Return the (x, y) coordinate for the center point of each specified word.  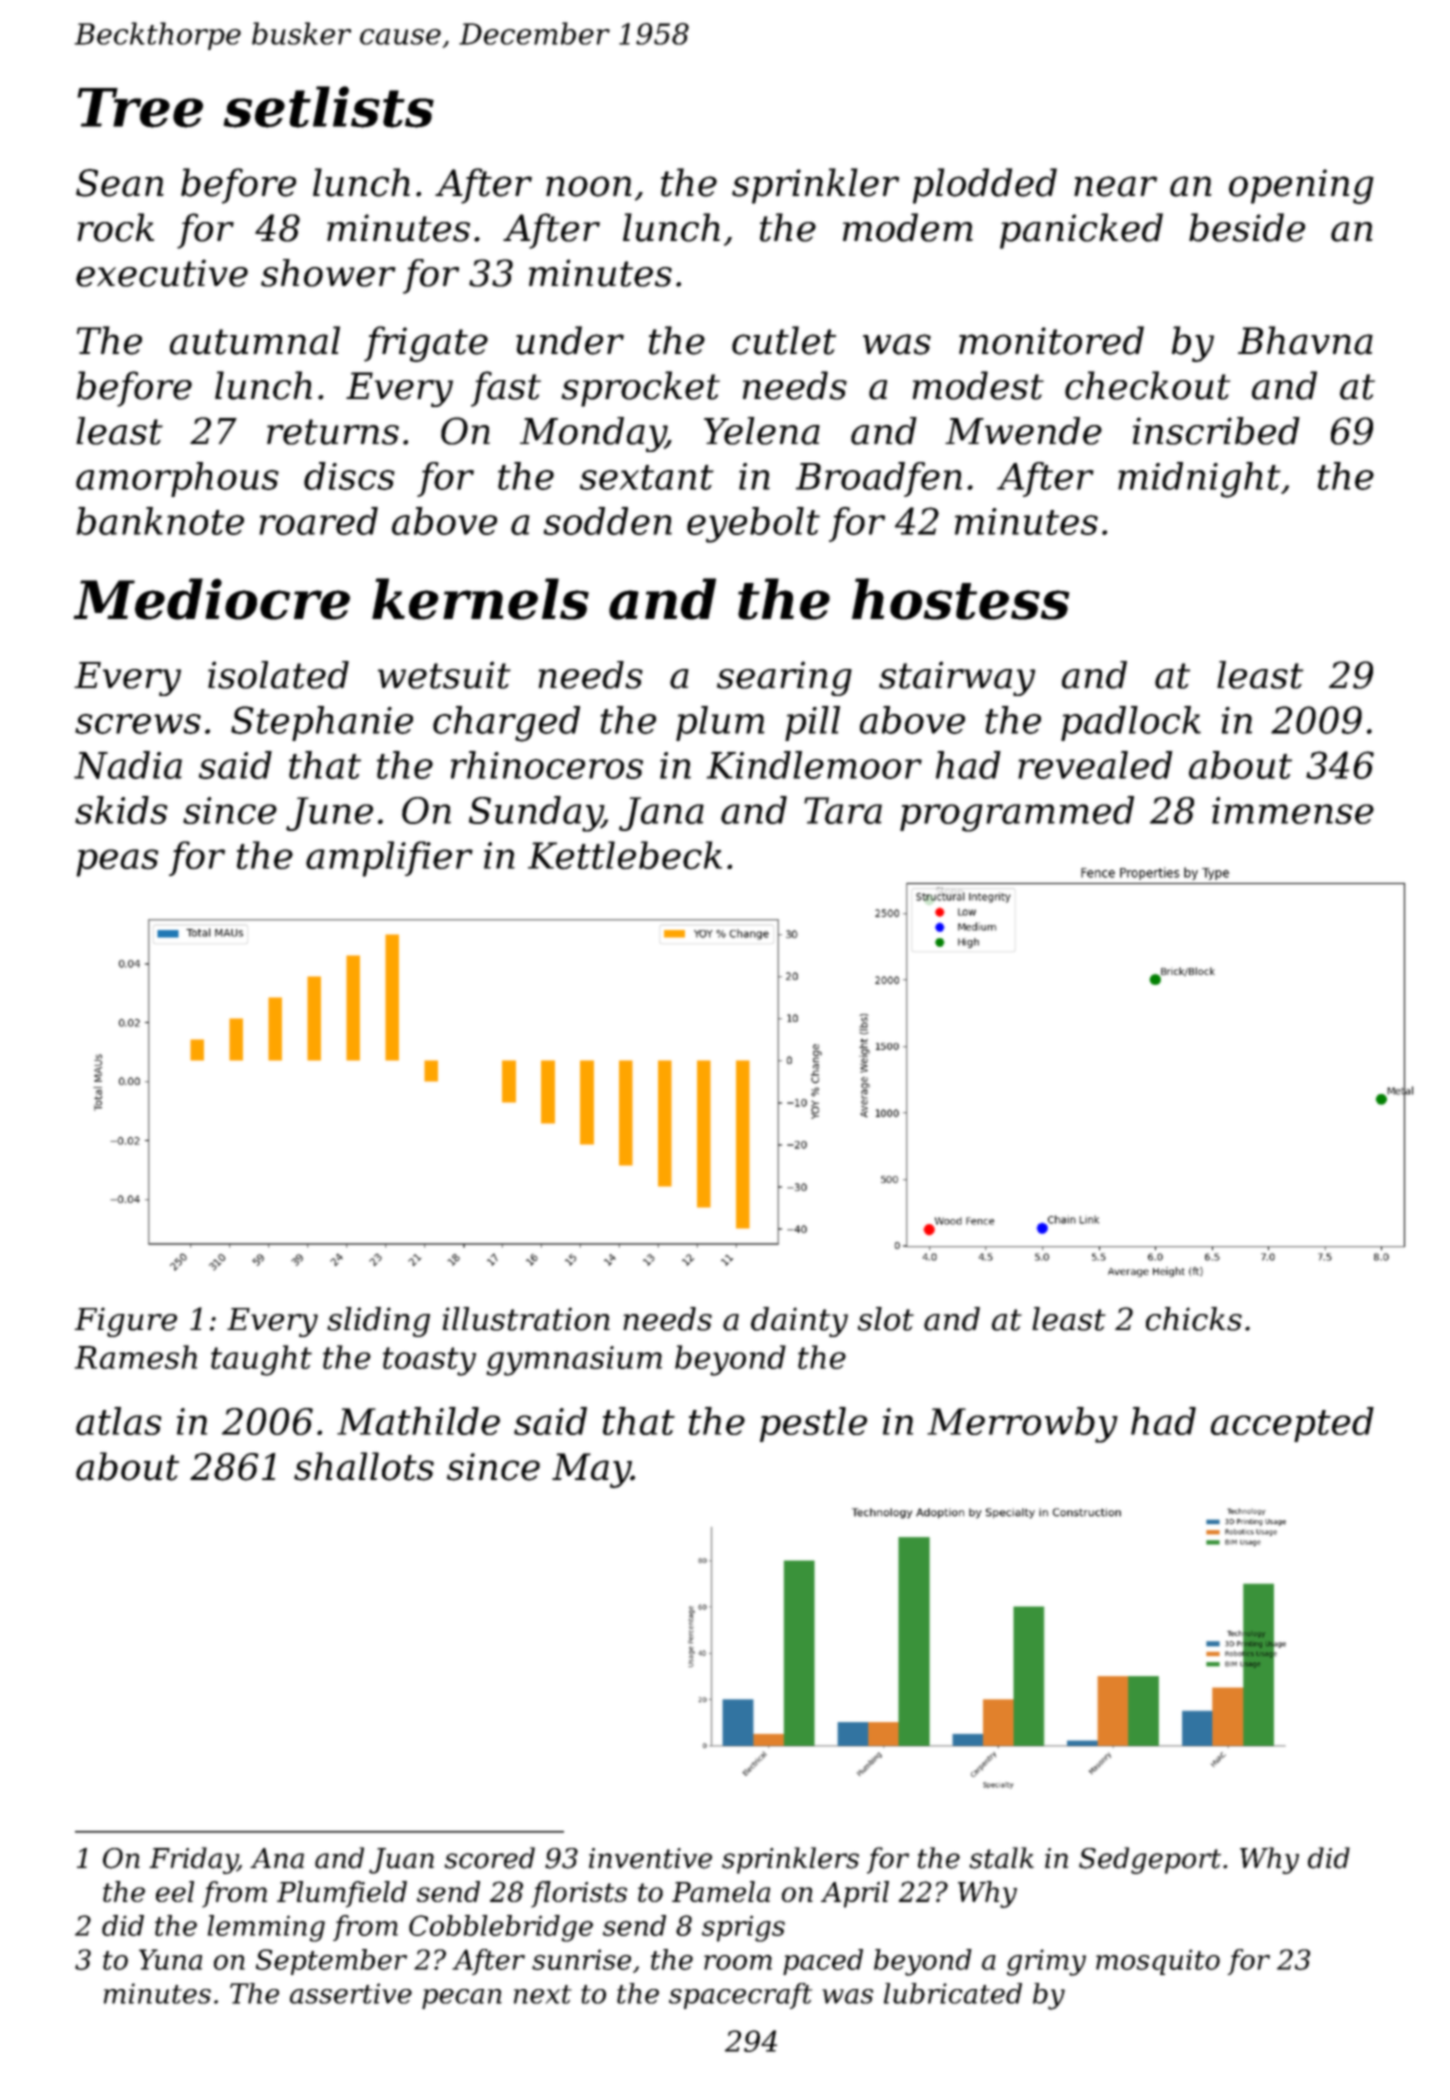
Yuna (170, 1959)
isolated (278, 675)
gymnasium (574, 1361)
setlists (328, 107)
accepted (1292, 1424)
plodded (985, 186)
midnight (1199, 480)
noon (589, 186)
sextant (647, 477)
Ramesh (136, 1357)
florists (579, 1894)
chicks (1194, 1319)
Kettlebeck (625, 855)
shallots (364, 1466)
